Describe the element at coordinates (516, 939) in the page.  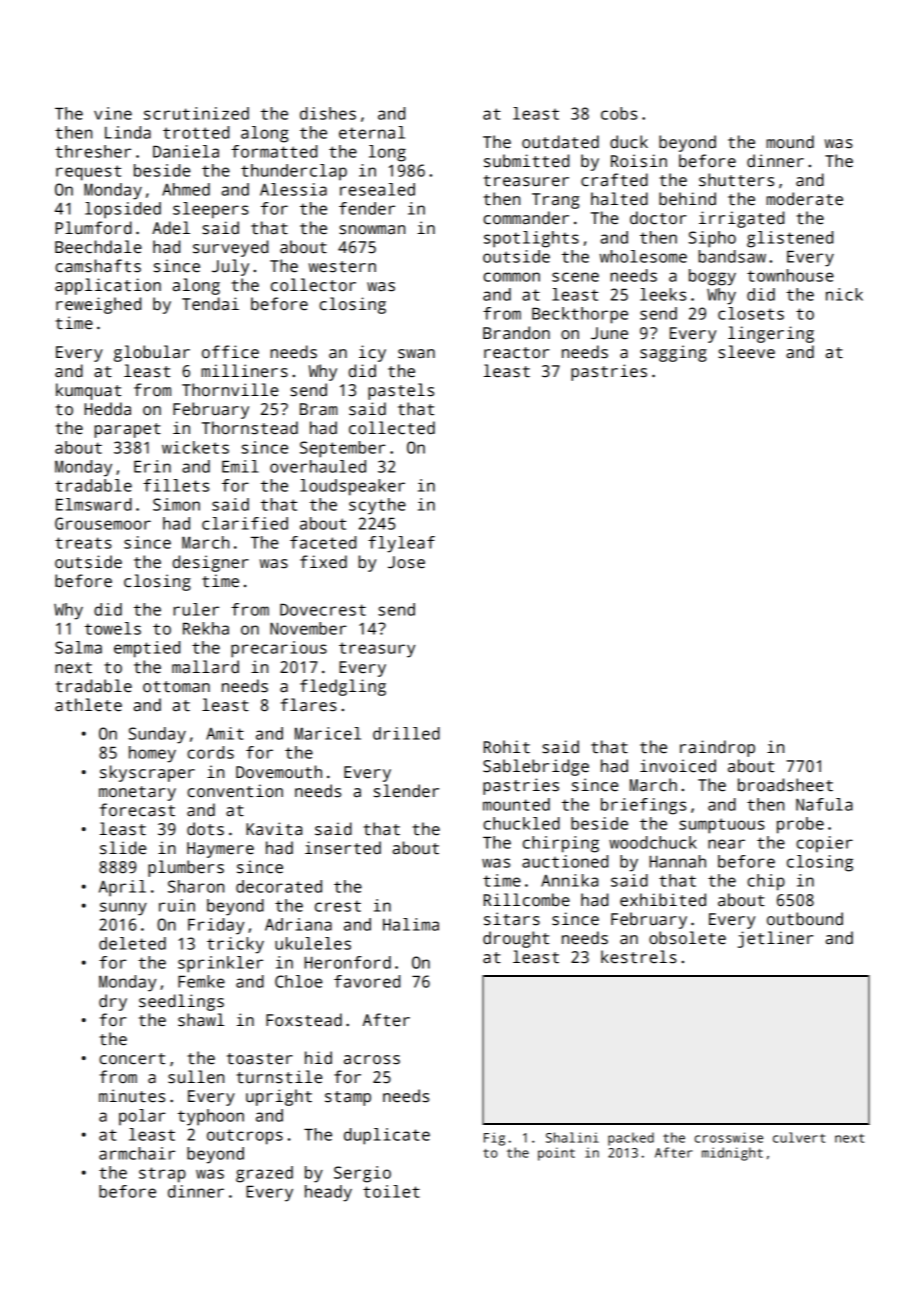
I see `drought` at that location.
